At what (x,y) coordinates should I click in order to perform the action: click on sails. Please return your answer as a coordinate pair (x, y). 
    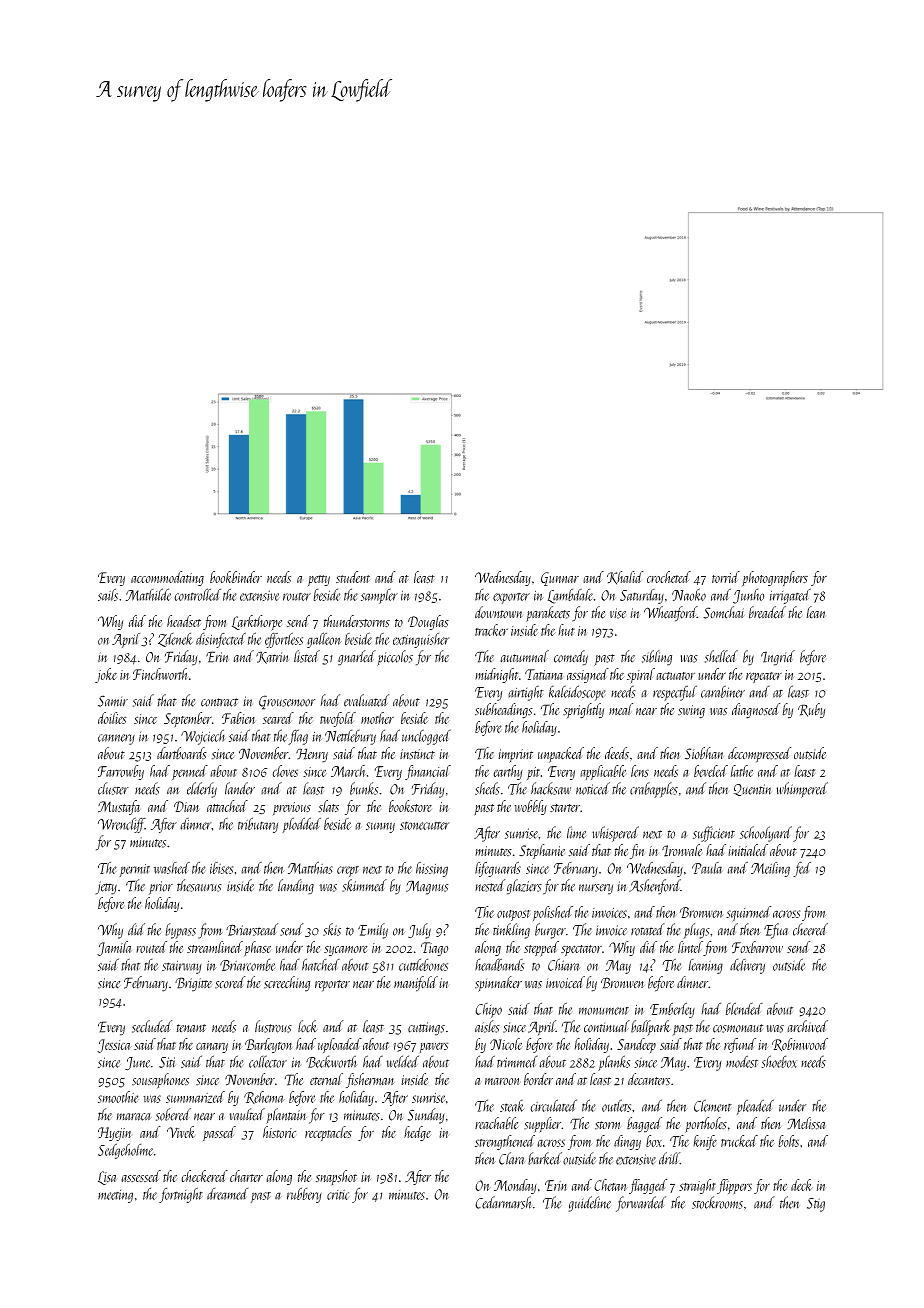
    Looking at the image, I should click on (108, 594).
